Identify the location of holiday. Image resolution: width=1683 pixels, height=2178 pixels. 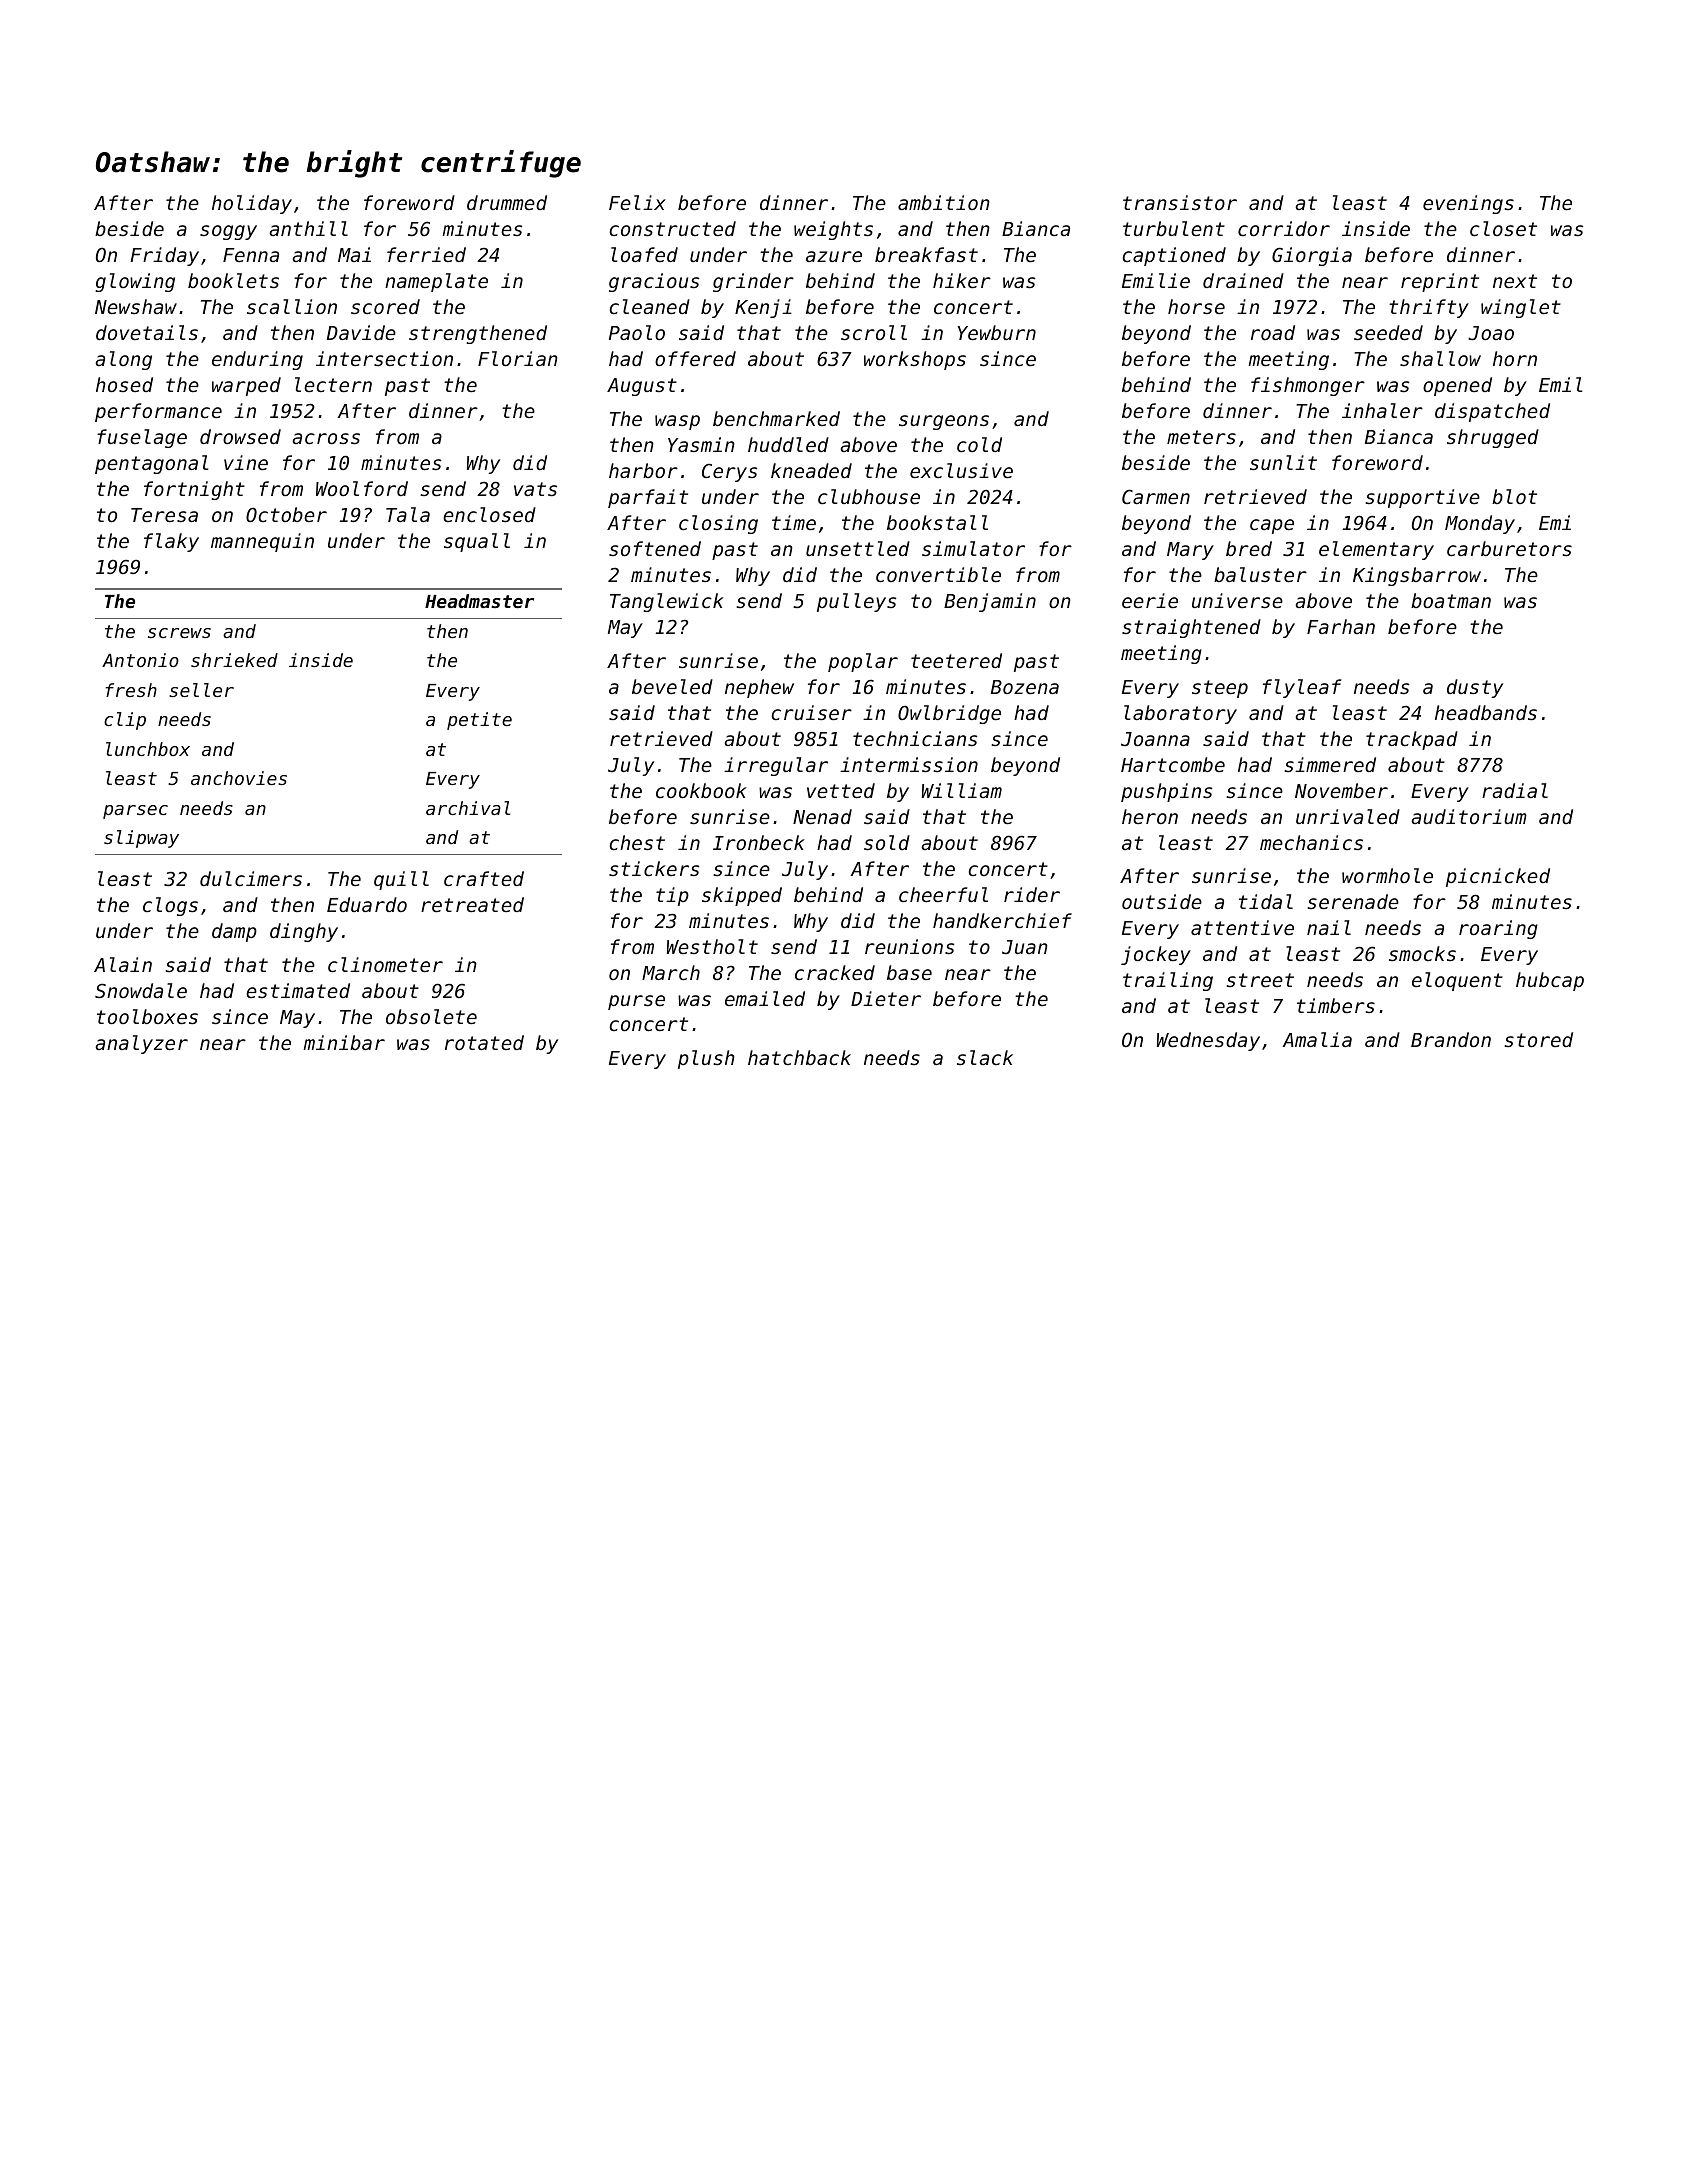
(252, 204).
